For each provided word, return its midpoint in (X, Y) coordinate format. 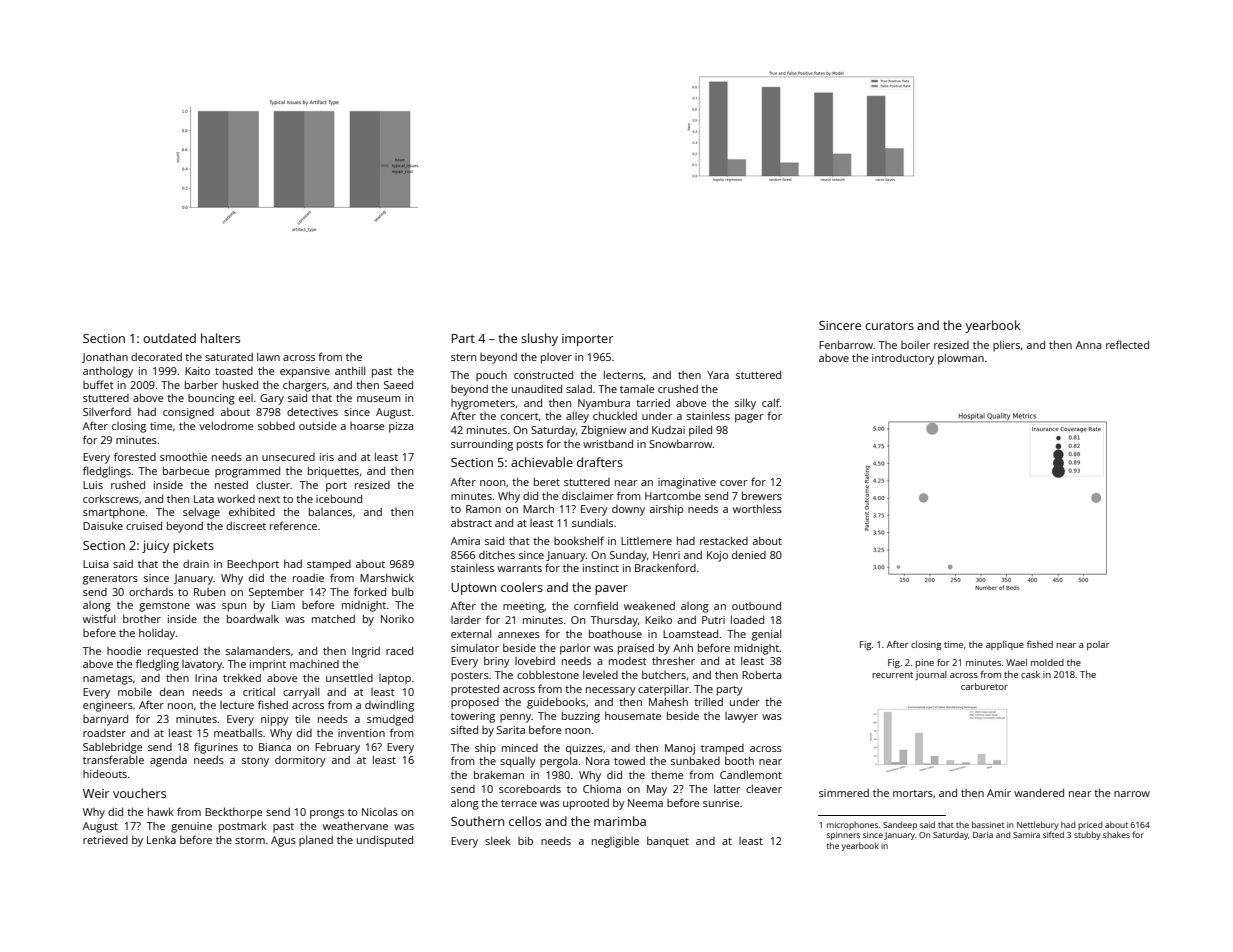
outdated (169, 338)
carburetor (984, 686)
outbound (756, 605)
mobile (135, 691)
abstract (471, 523)
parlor (575, 649)
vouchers (139, 793)
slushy (539, 339)
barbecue (186, 470)
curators (889, 326)
